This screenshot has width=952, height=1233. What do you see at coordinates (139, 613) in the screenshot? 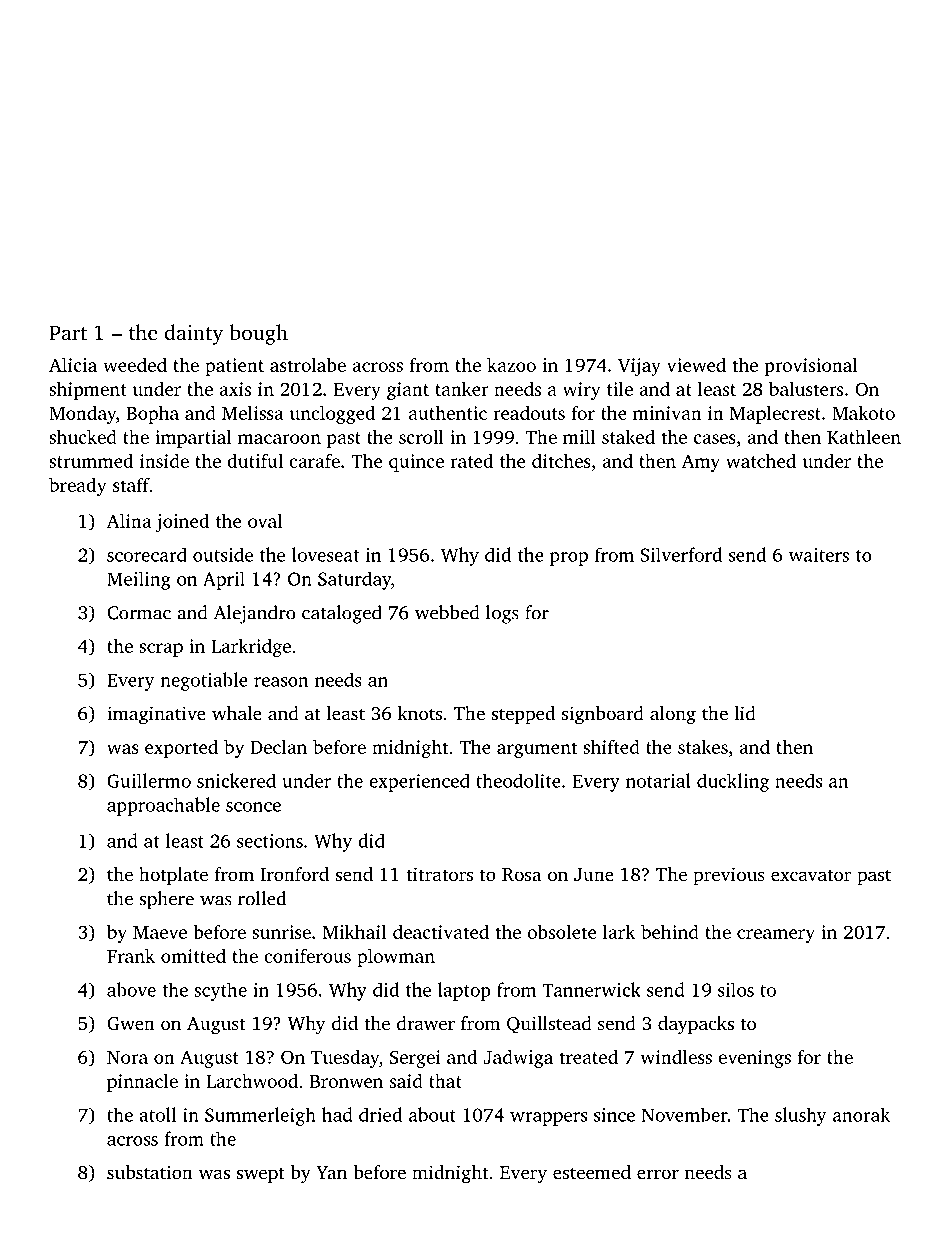
I see `Cormac` at bounding box center [139, 613].
